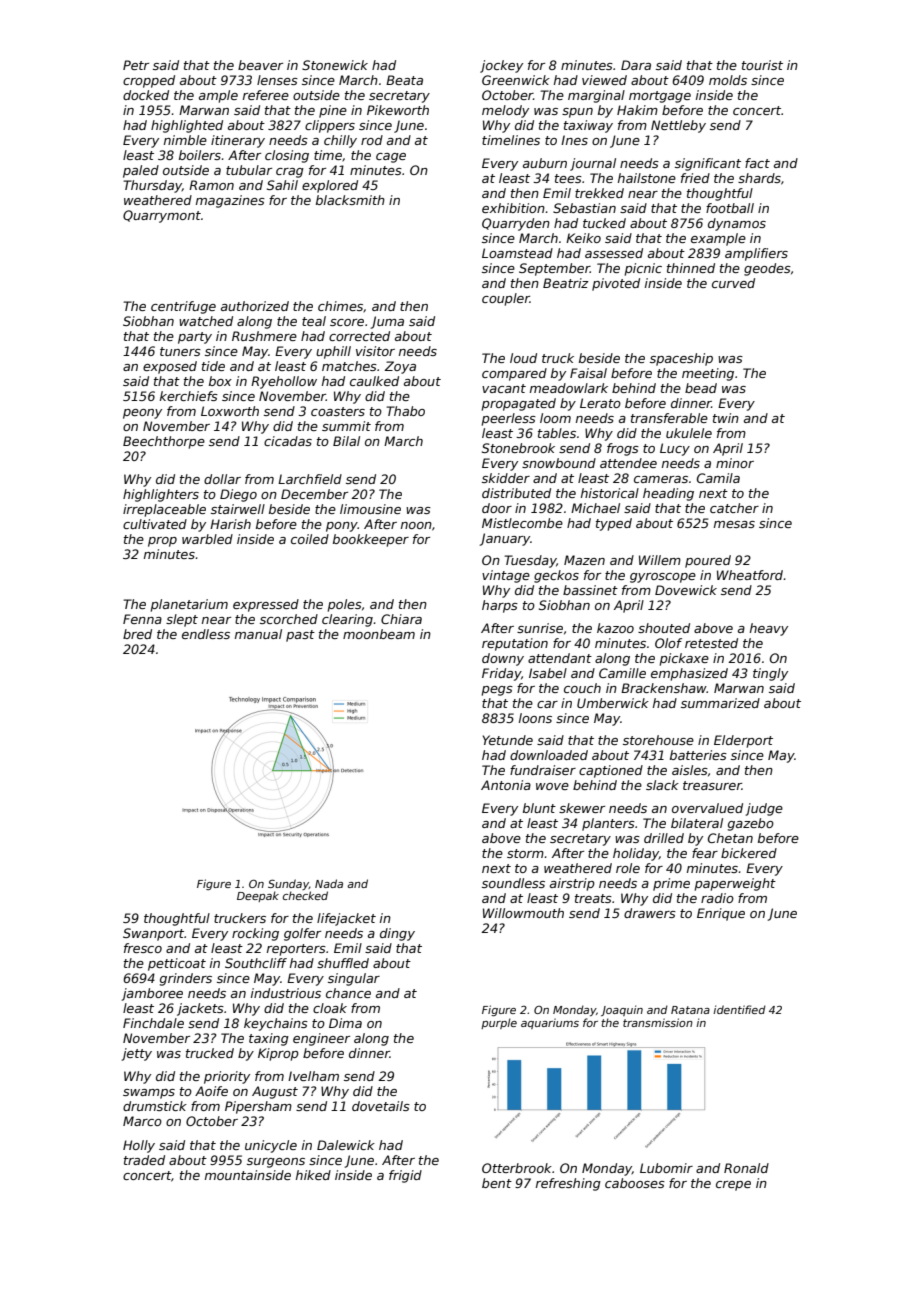 This screenshot has width=924, height=1308. I want to click on sunrise, so click(540, 628).
